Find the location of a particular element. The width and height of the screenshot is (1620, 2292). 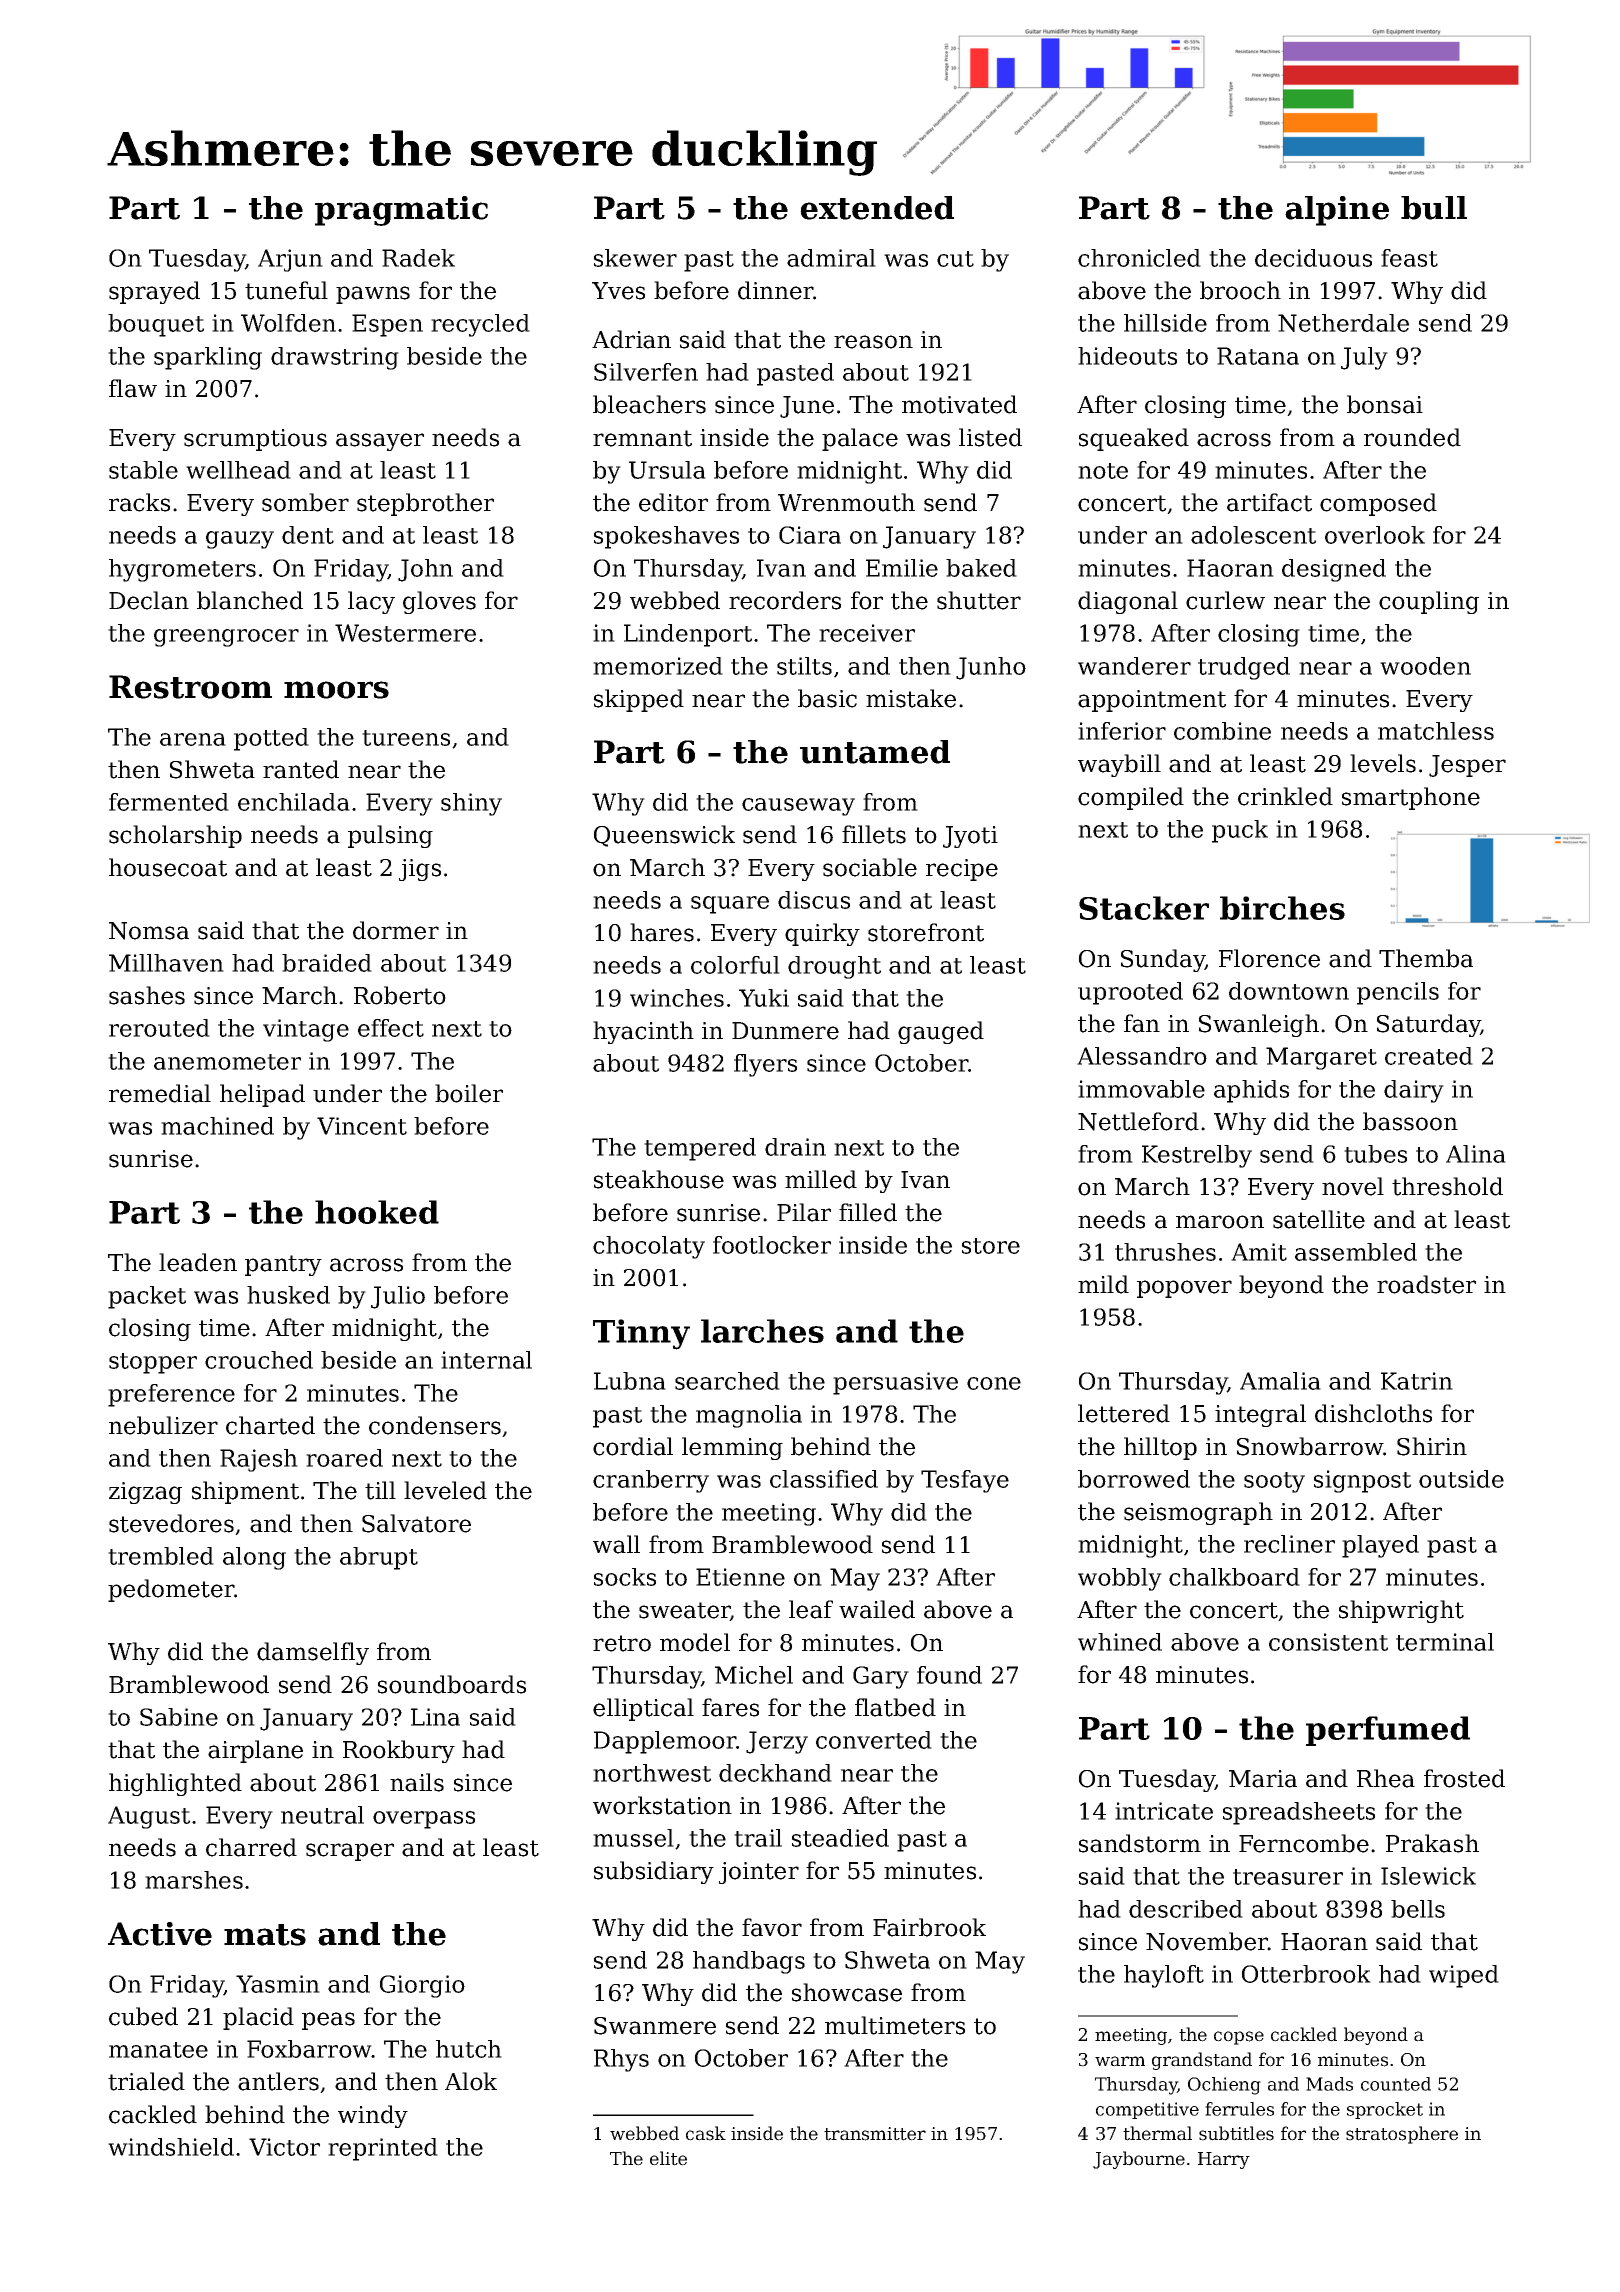

transmitter is located at coordinates (875, 2134).
